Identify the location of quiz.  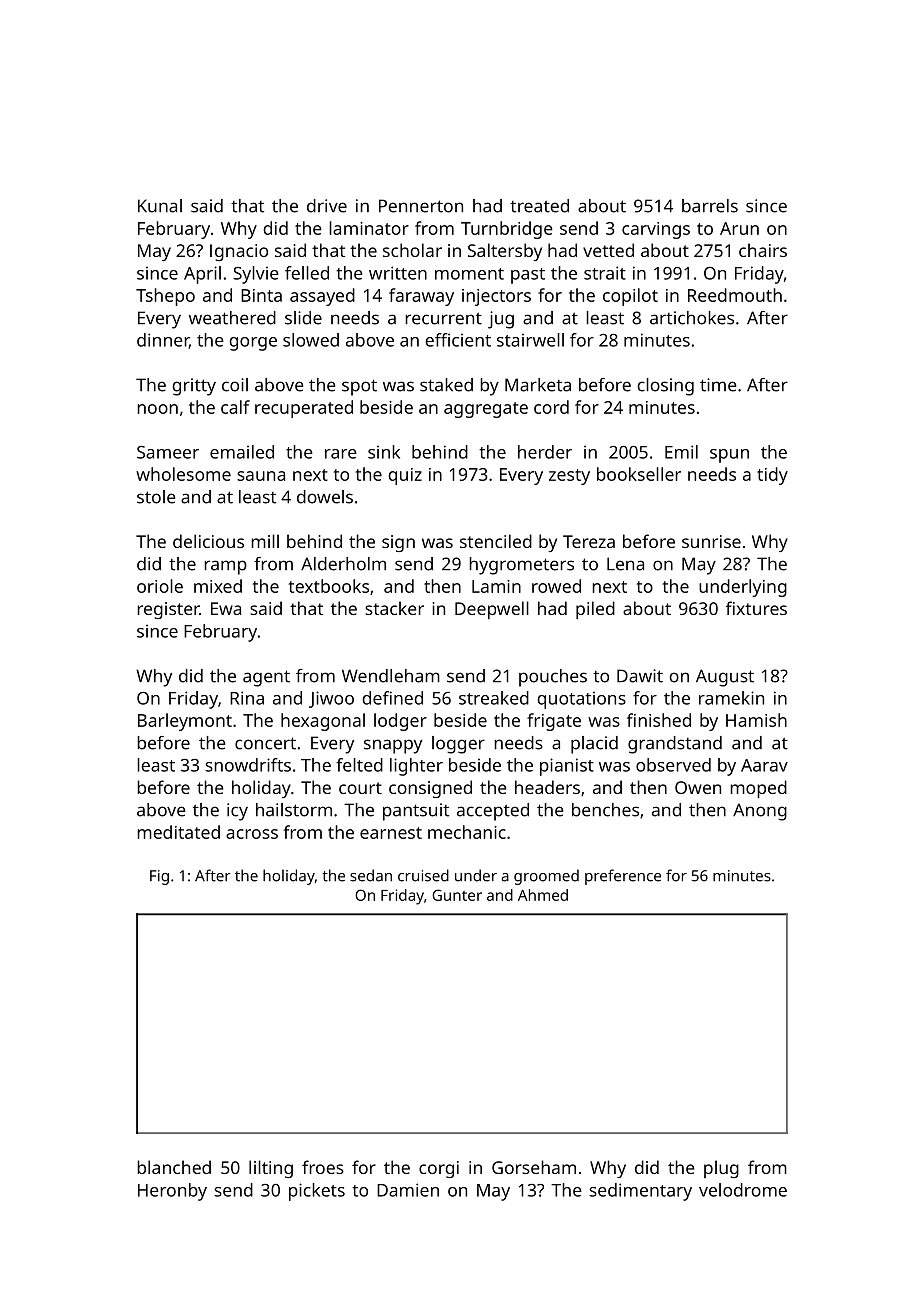
(405, 476).
